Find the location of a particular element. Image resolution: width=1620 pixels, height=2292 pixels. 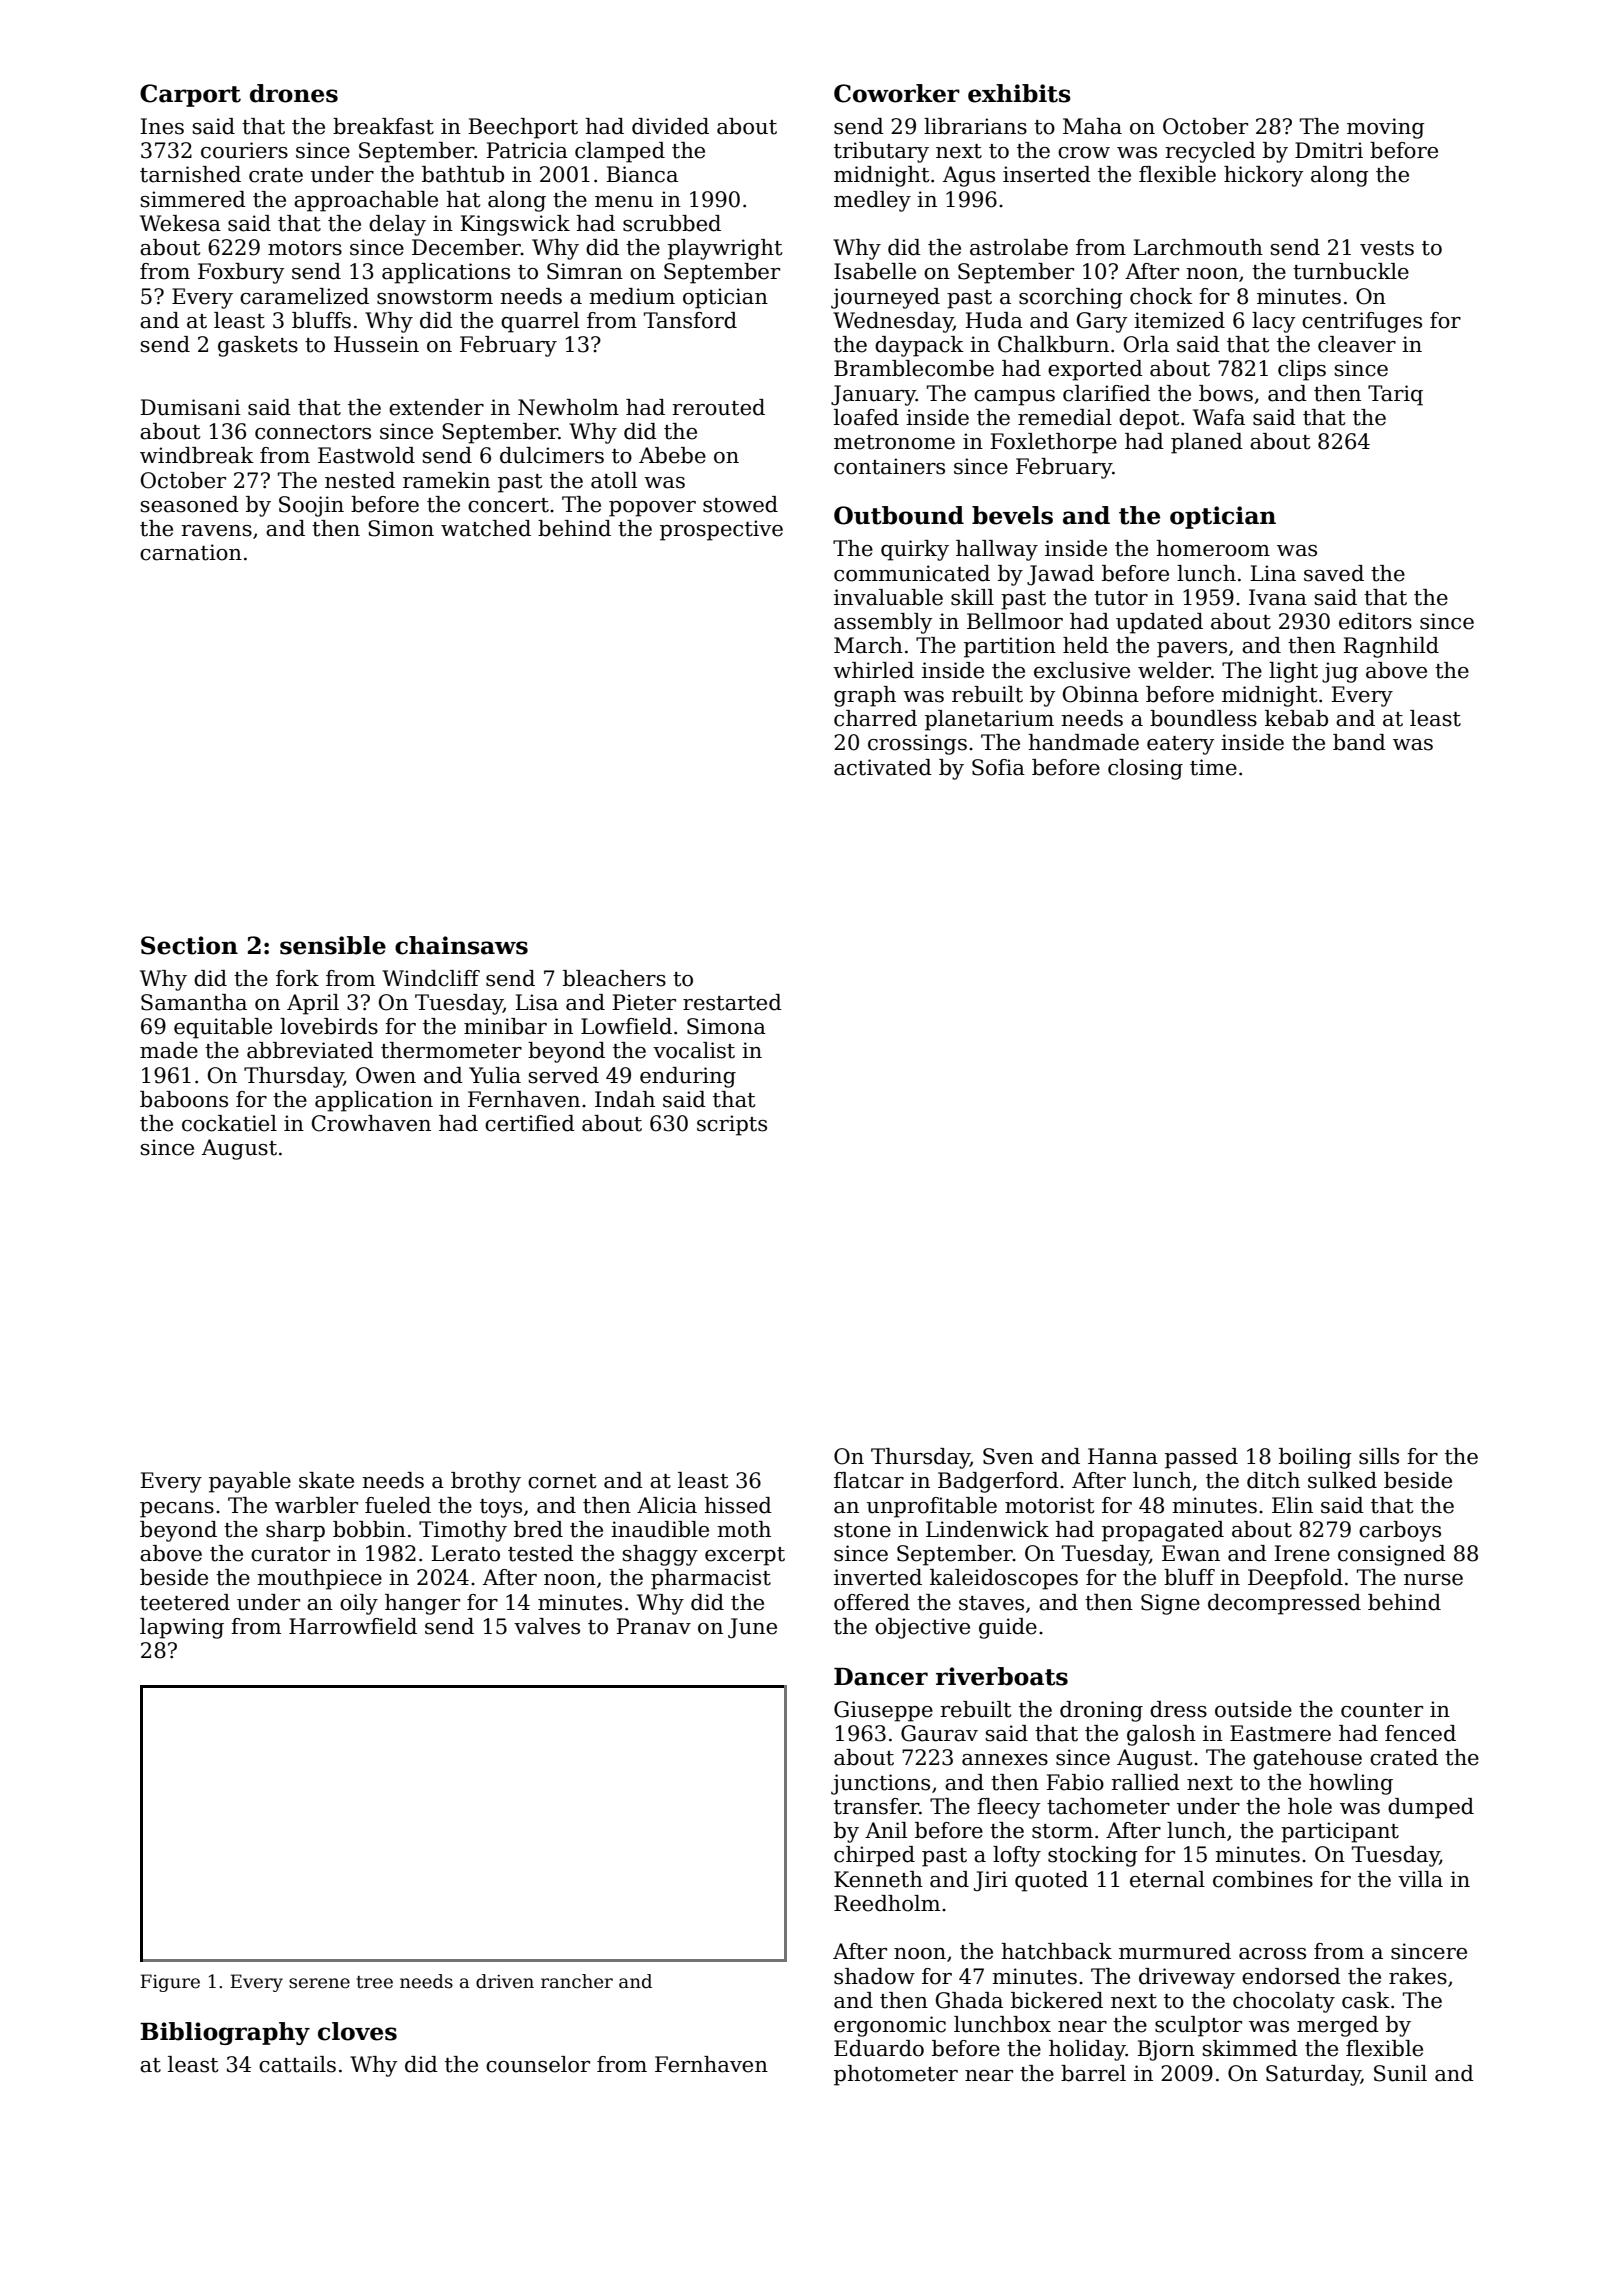

Figure is located at coordinates (170, 1983).
